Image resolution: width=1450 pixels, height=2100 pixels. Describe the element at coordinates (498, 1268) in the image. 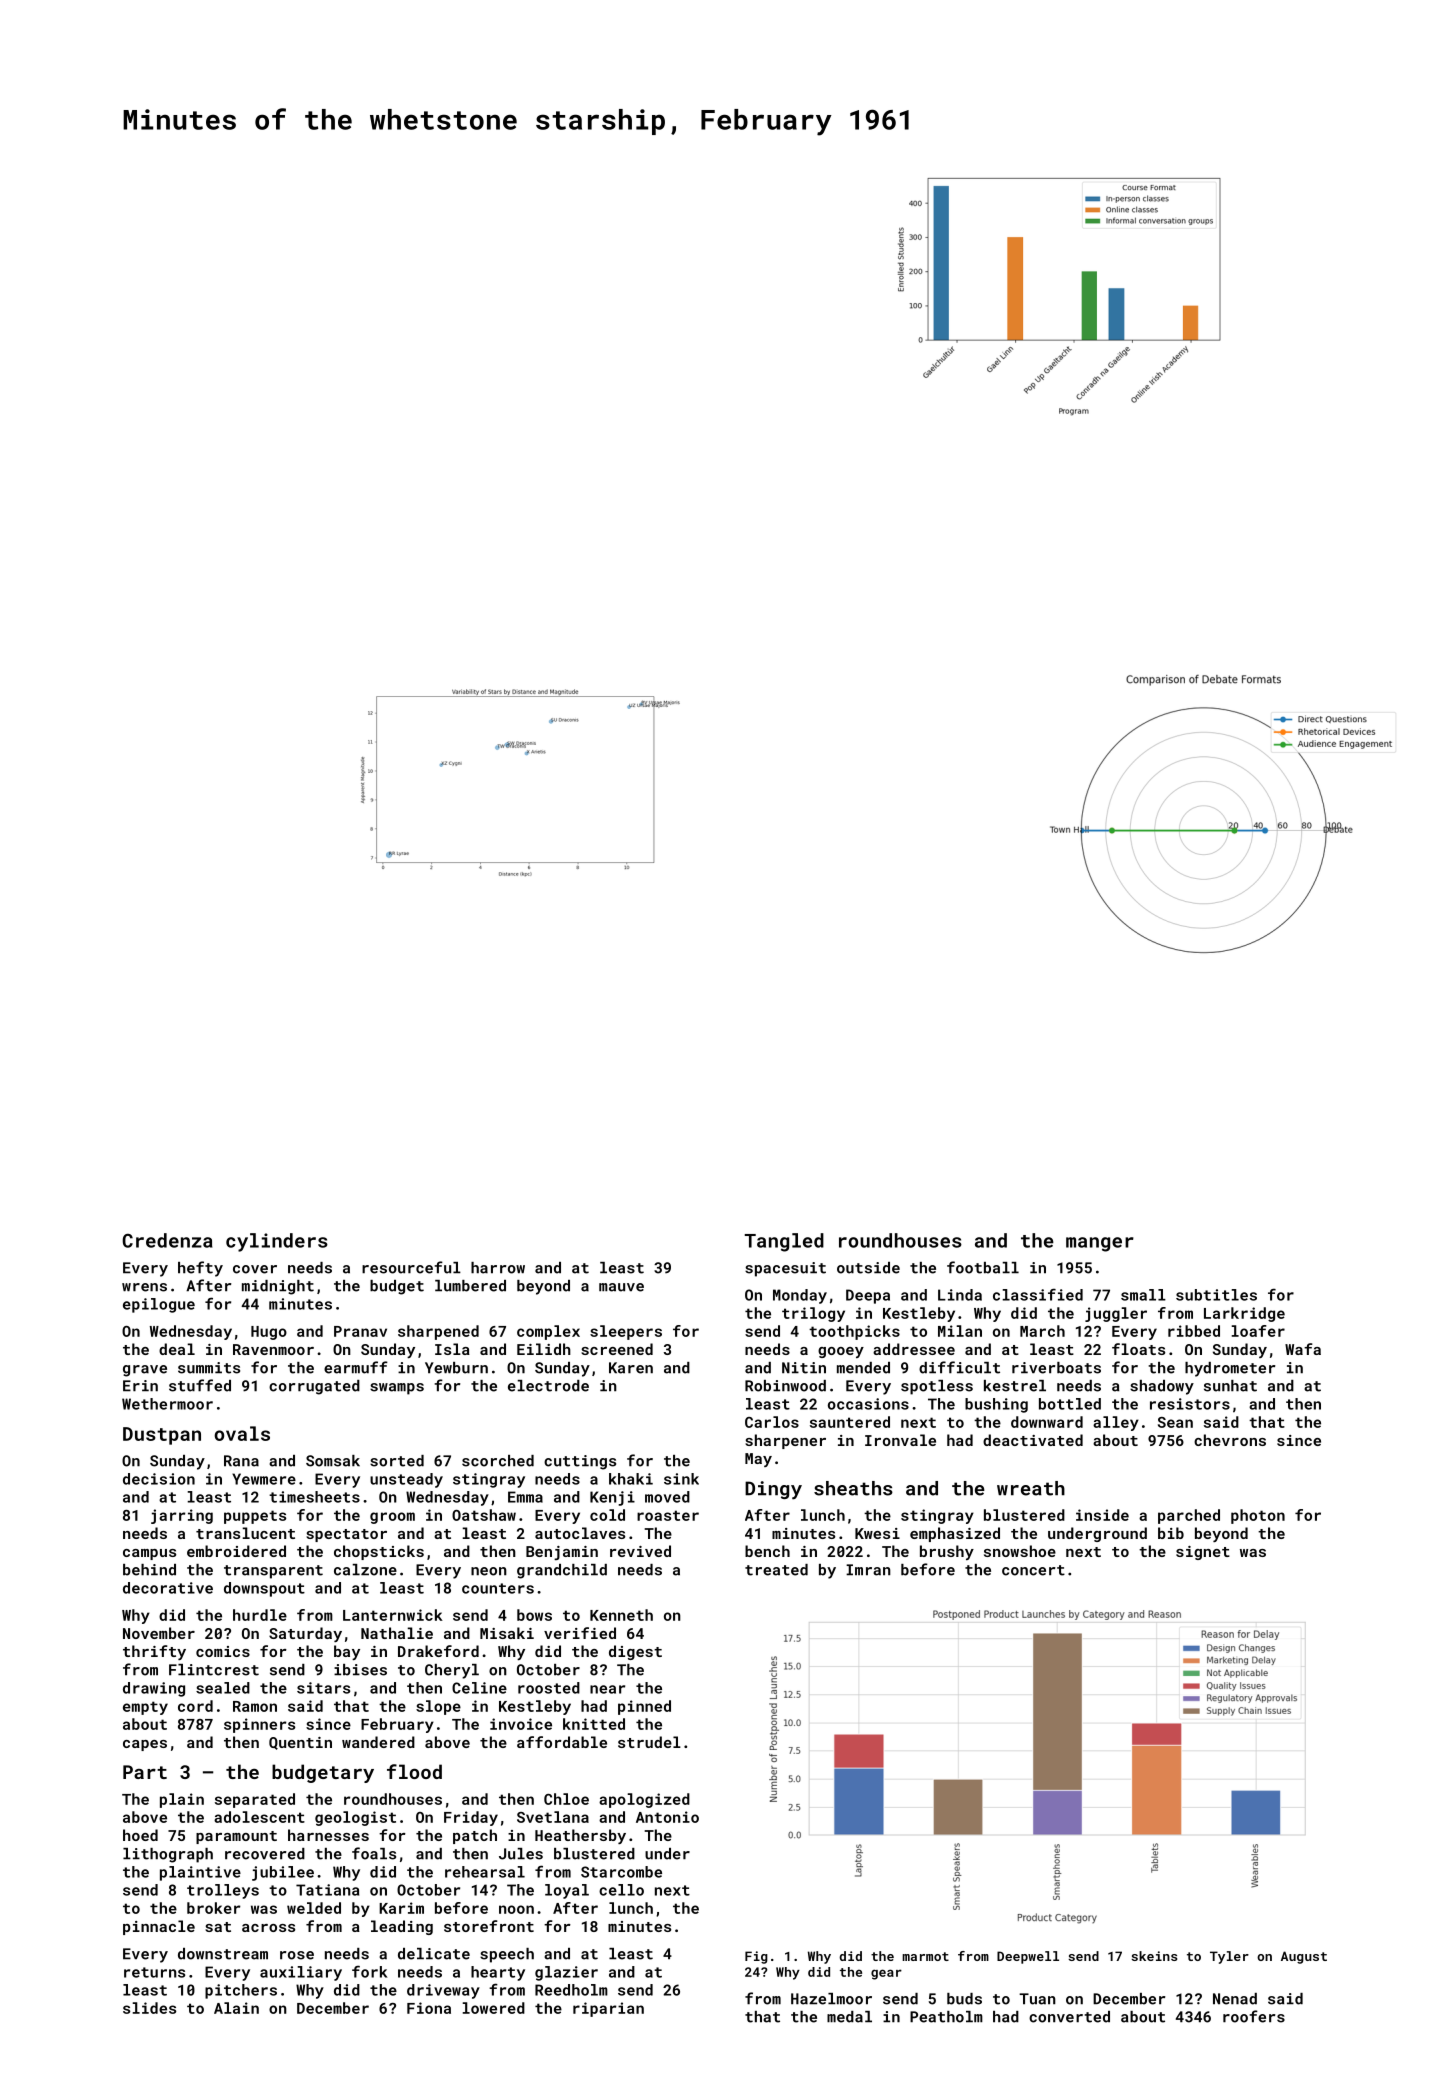

I see `harrow` at that location.
